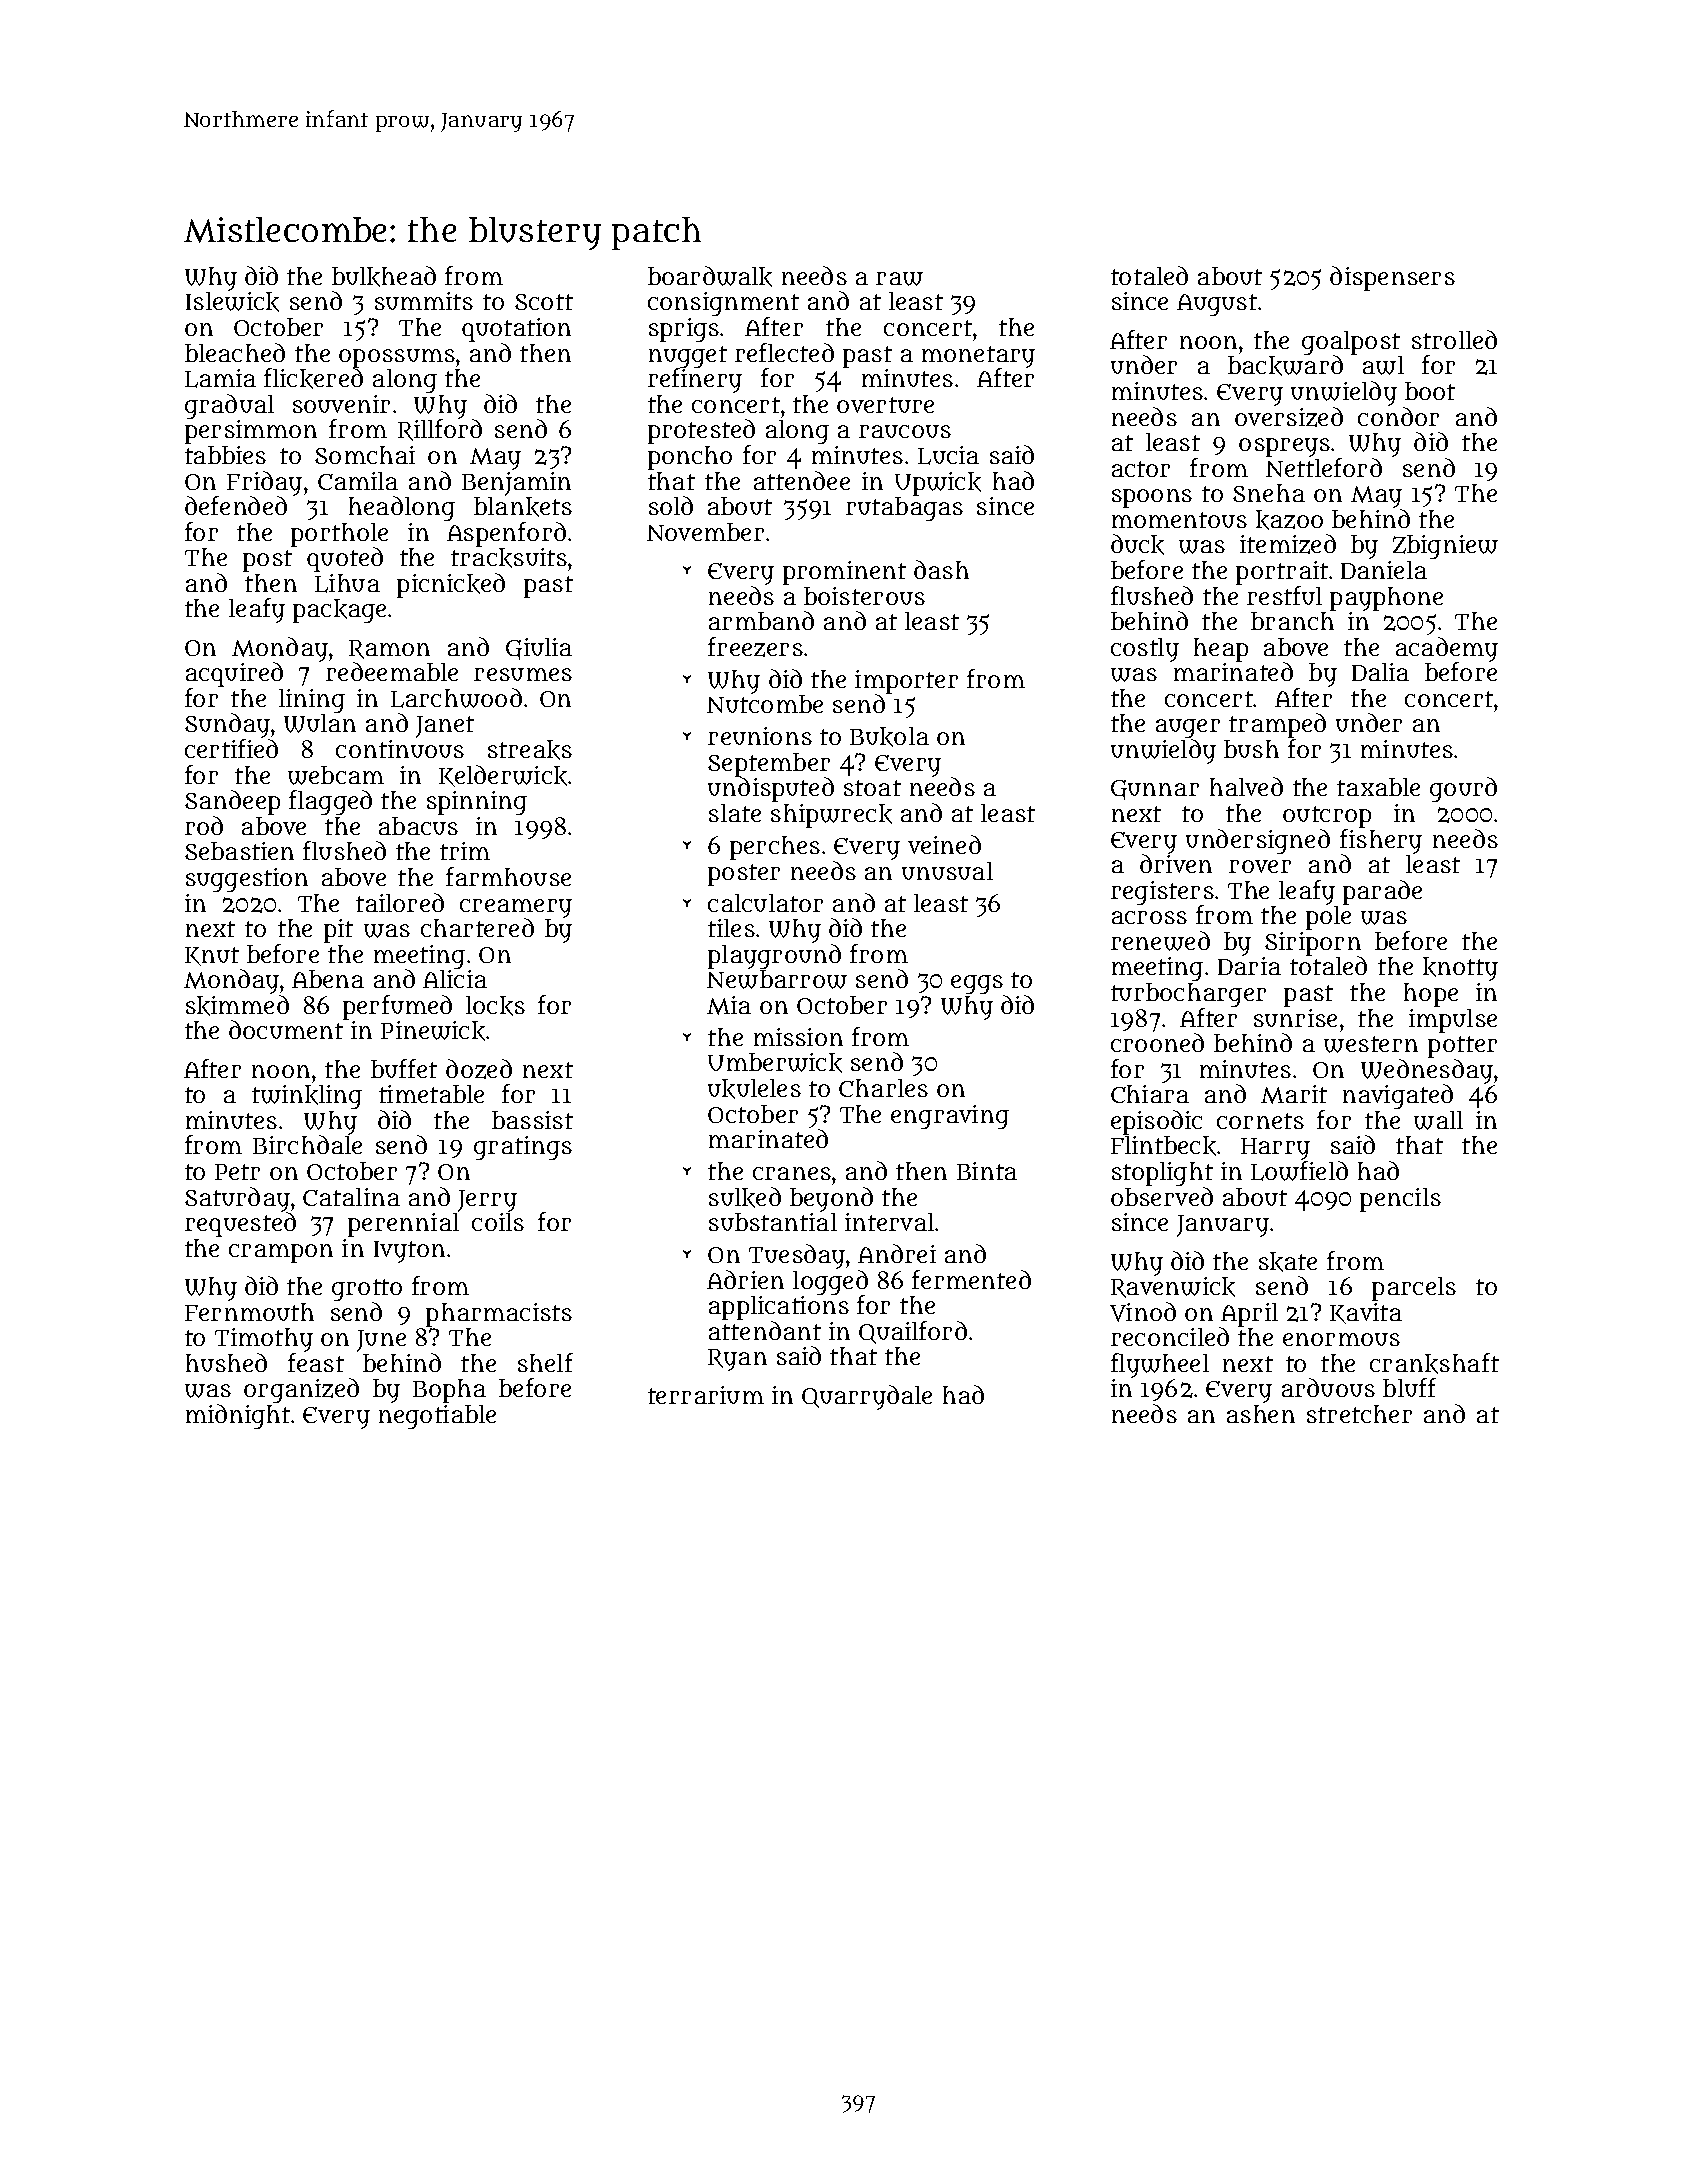 The image size is (1683, 2178). Describe the element at coordinates (1392, 278) in the screenshot. I see `dispensers` at that location.
